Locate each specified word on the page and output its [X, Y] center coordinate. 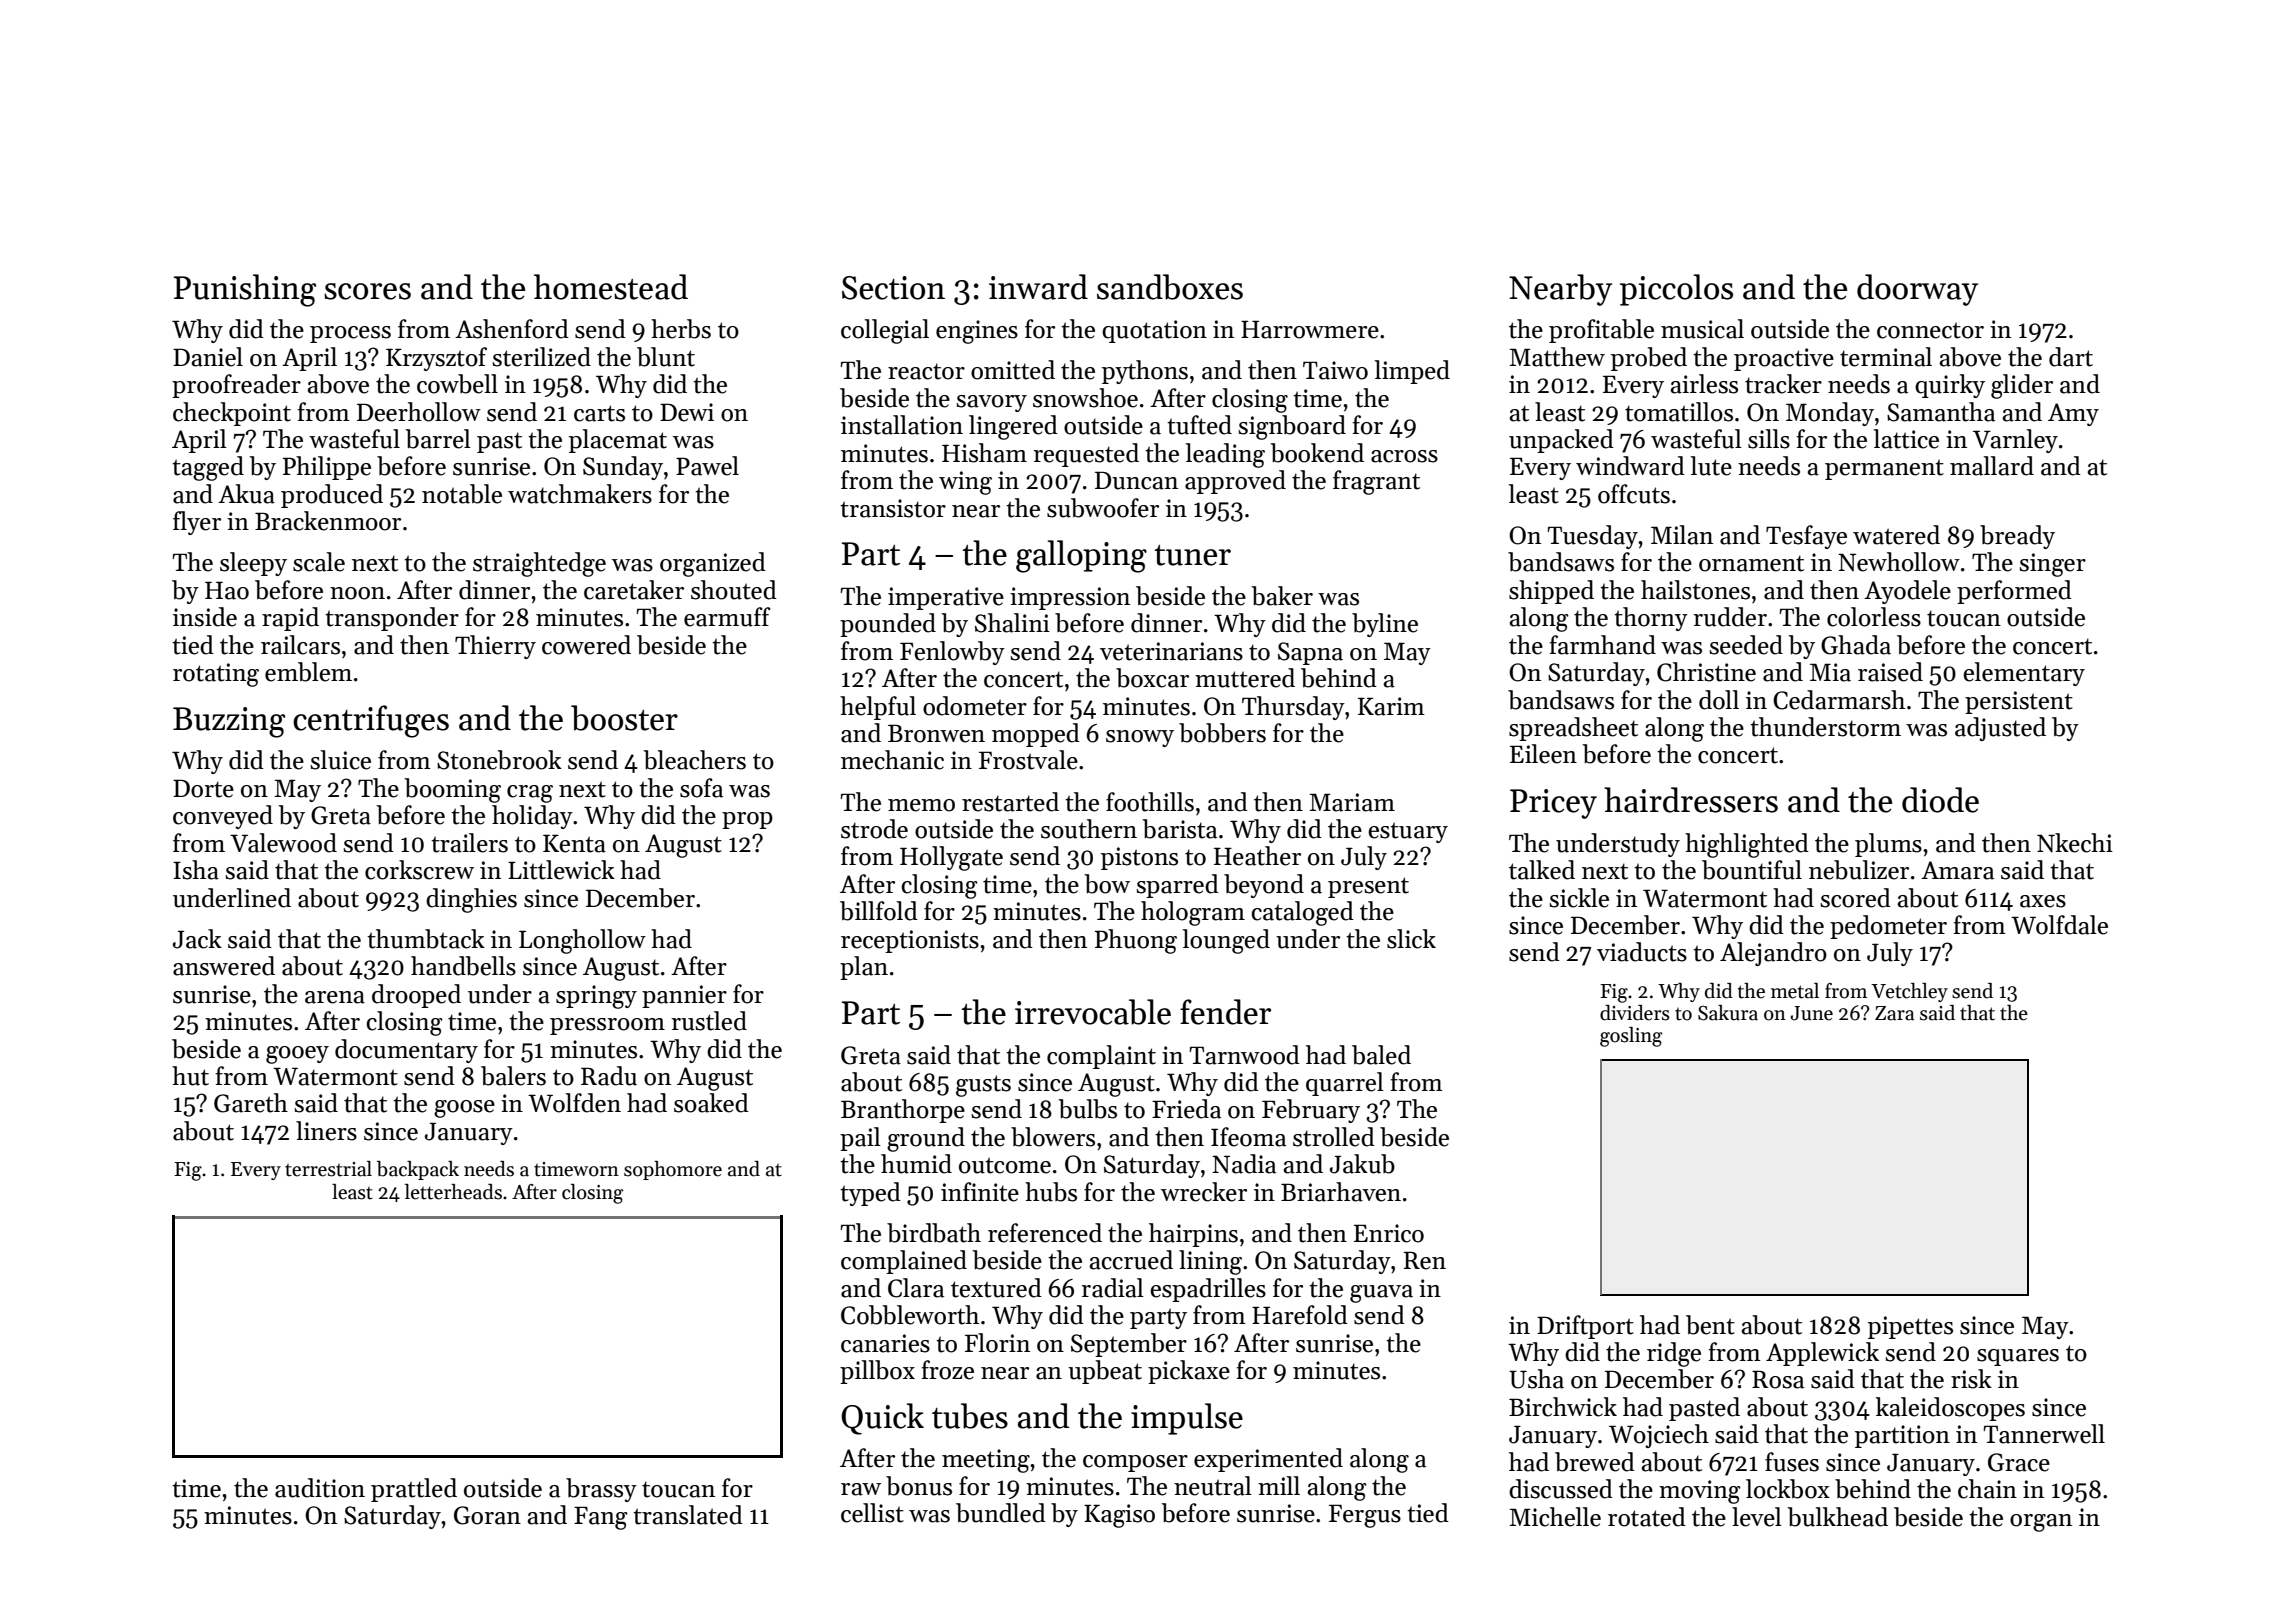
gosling [1631, 1037]
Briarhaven [1341, 1192]
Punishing [245, 290]
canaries [885, 1343]
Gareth [251, 1103]
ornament [1751, 563]
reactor [926, 371]
